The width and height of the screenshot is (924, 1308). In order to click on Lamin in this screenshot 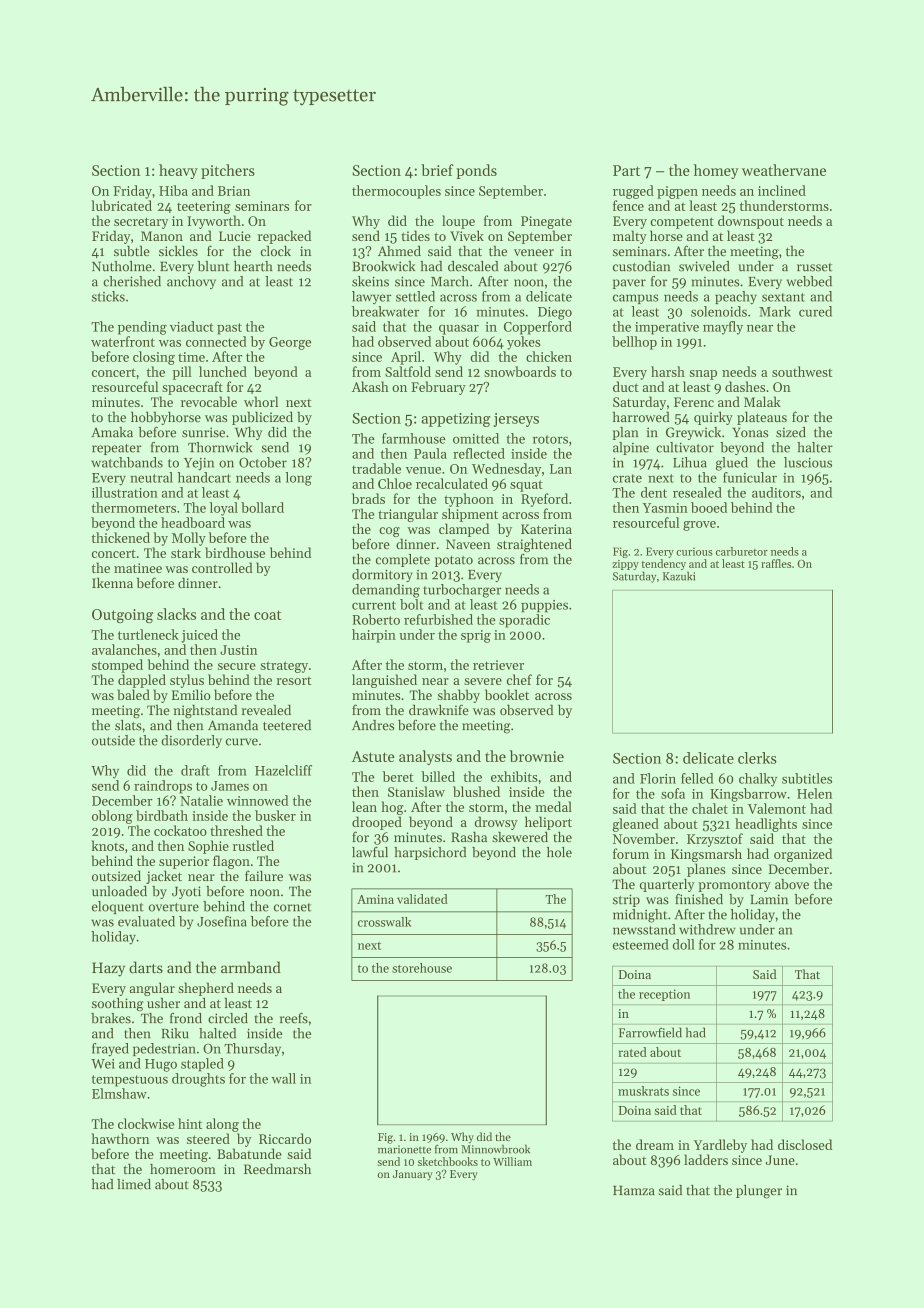, I will do `click(769, 899)`.
